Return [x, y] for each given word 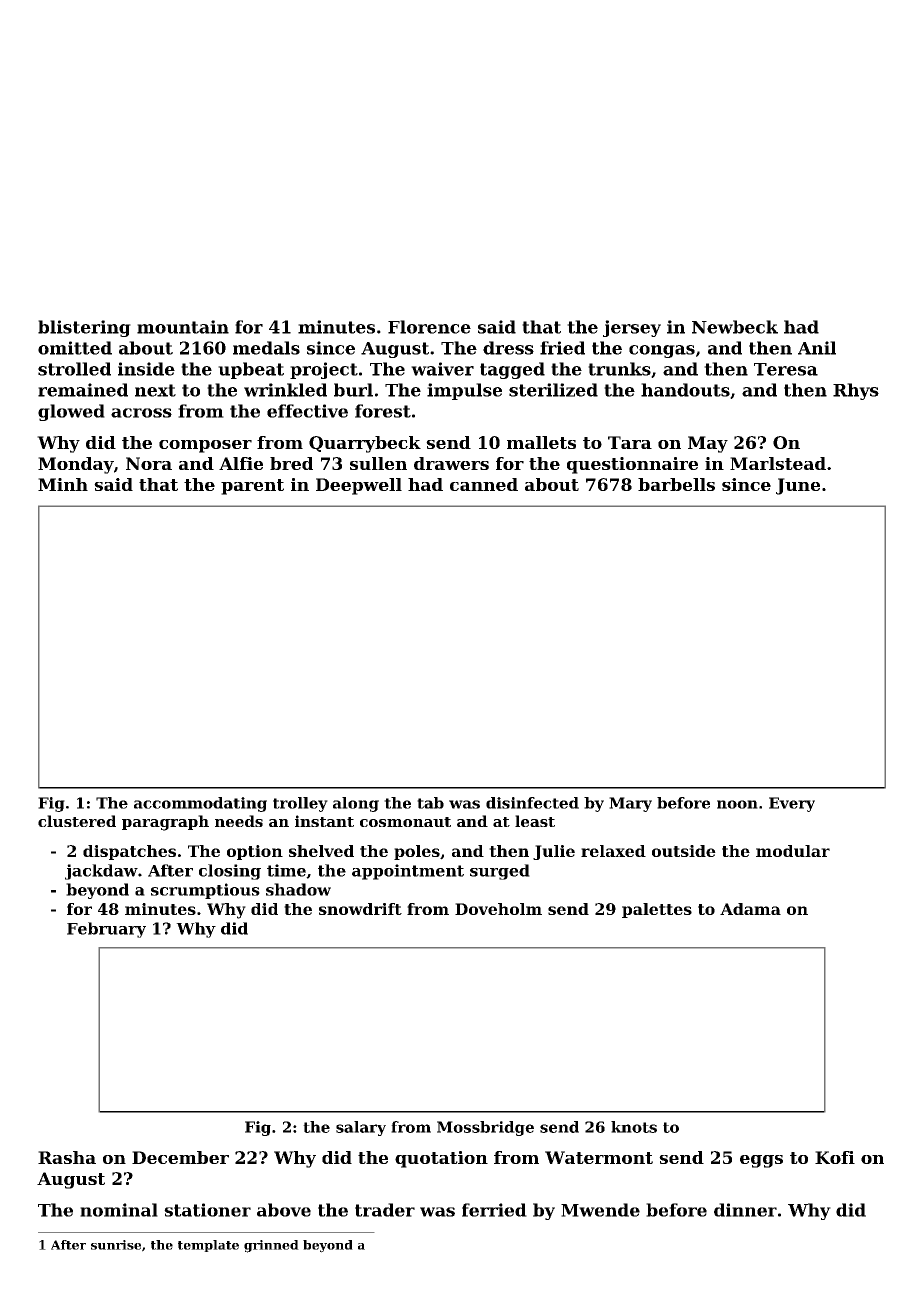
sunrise [116, 1245]
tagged [512, 370]
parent [252, 487]
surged [500, 872]
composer [205, 446]
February [106, 930]
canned [484, 484]
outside [684, 851]
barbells [676, 484]
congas [662, 351]
